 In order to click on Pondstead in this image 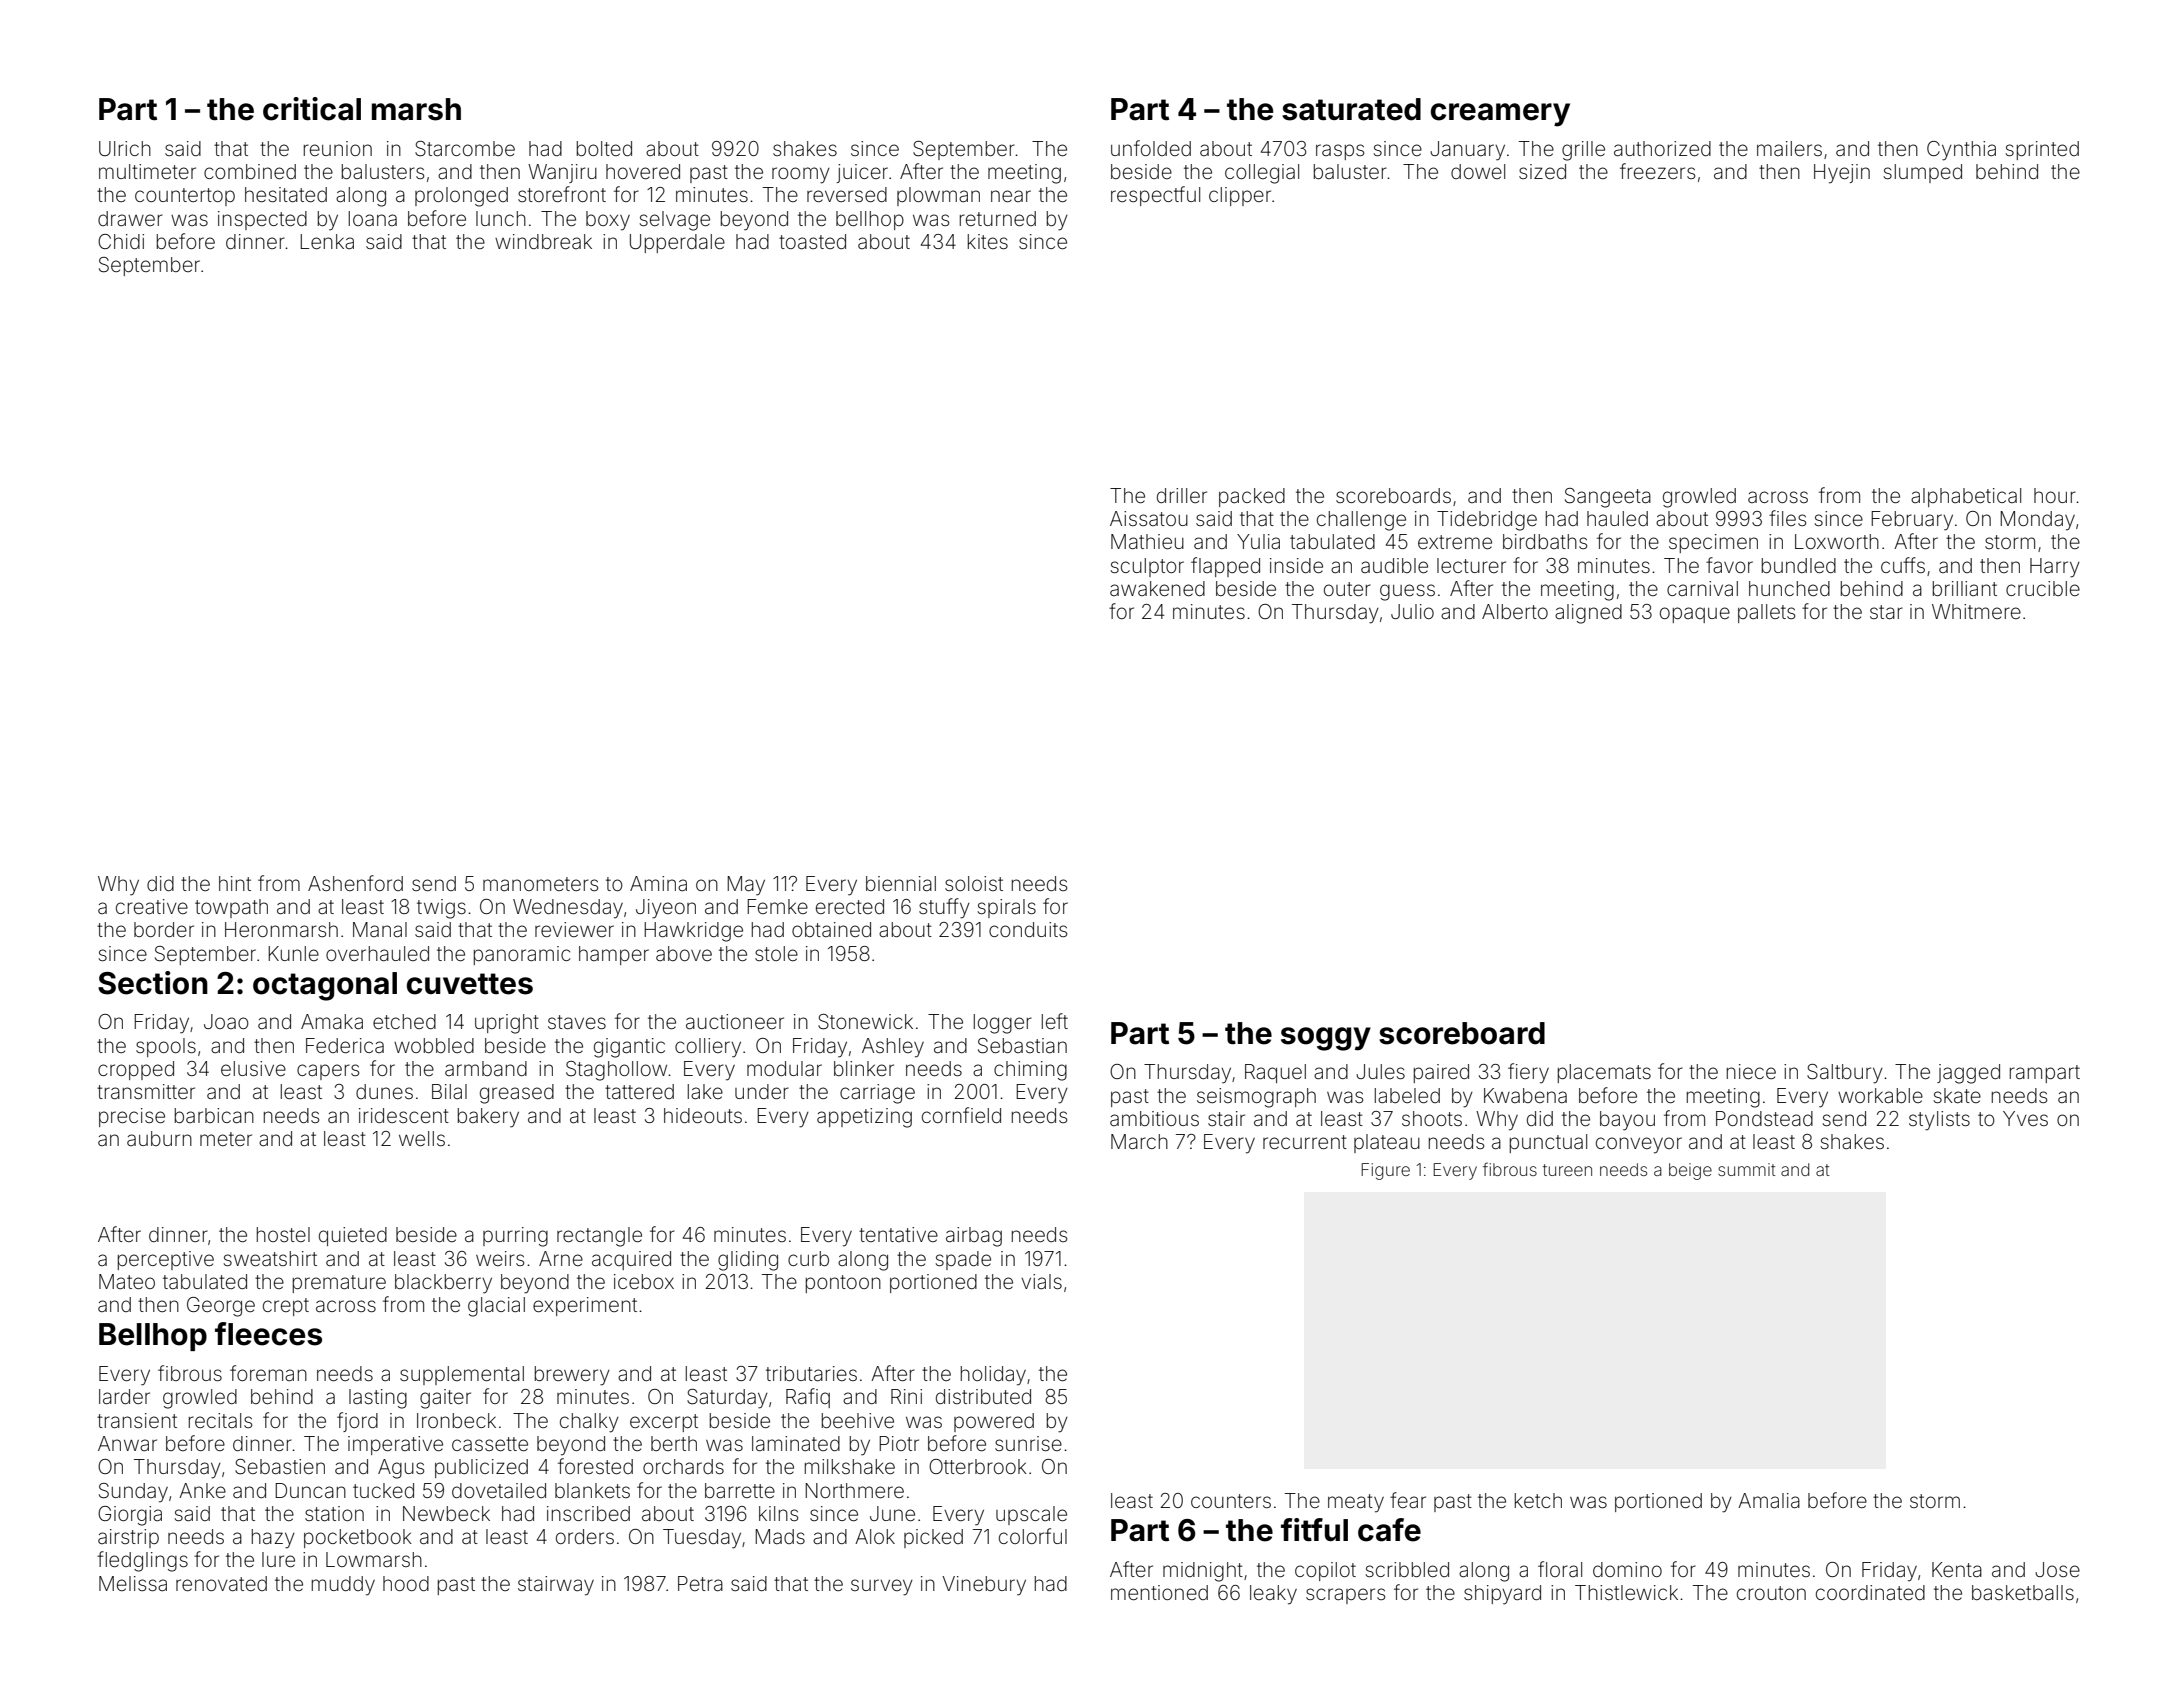, I will do `click(1764, 1118)`.
